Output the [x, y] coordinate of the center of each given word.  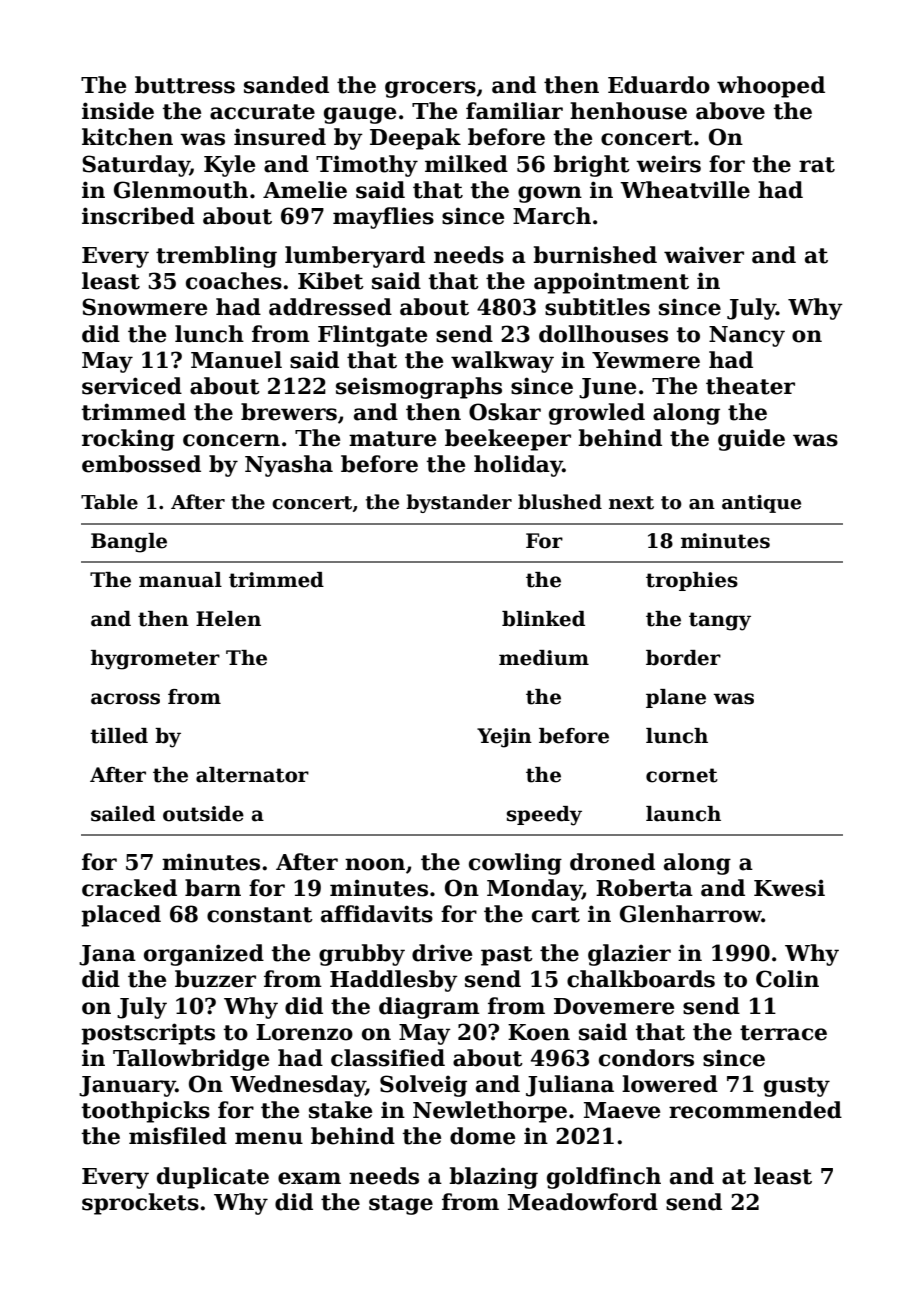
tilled [119, 736]
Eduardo [659, 85]
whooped [771, 87]
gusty [797, 1087]
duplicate [213, 1178]
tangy [720, 621]
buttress [185, 85]
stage [401, 1205]
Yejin [504, 738]
